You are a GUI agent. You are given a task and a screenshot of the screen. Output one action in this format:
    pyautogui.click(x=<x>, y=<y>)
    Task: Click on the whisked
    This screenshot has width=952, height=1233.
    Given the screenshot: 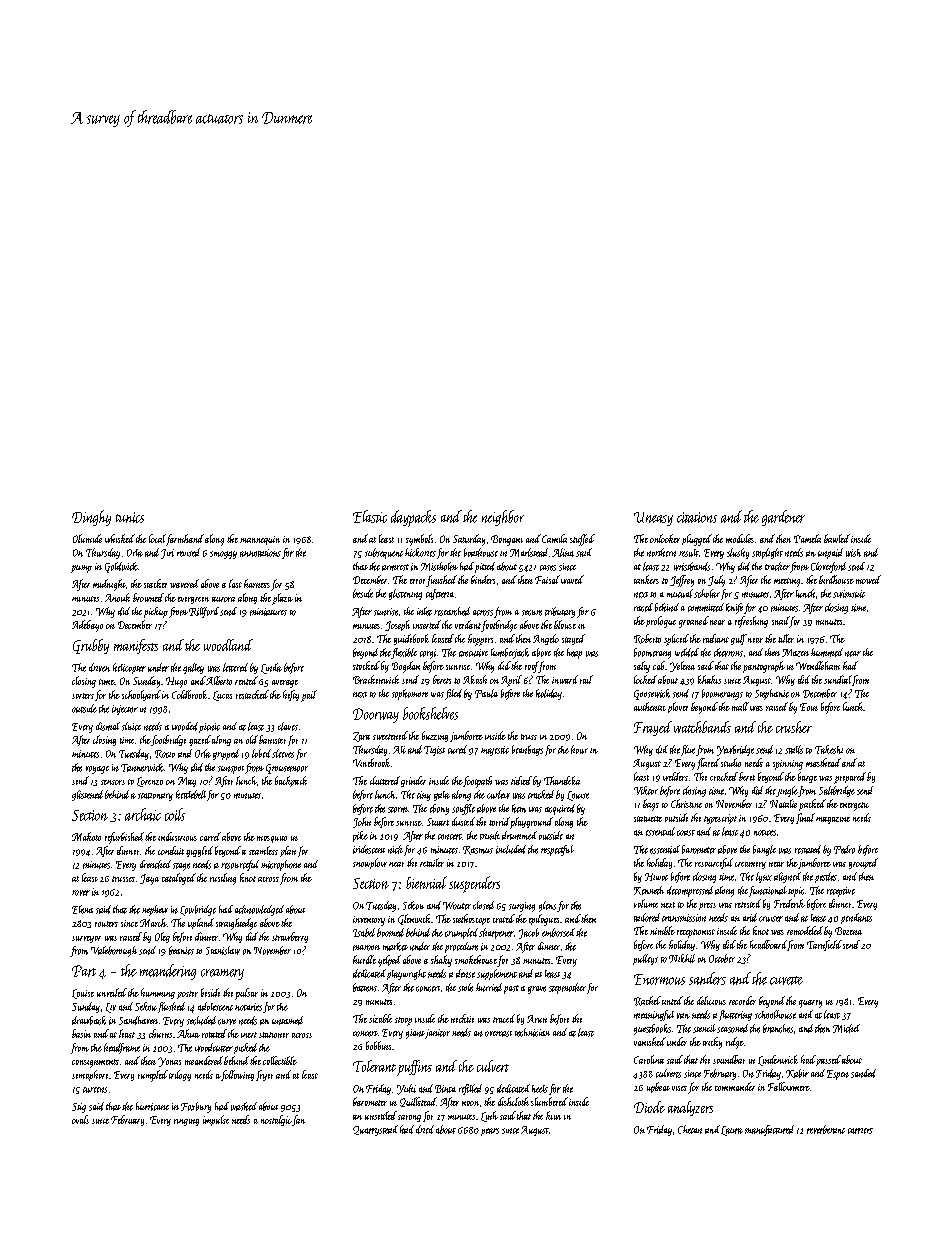 What is the action you would take?
    pyautogui.click(x=120, y=538)
